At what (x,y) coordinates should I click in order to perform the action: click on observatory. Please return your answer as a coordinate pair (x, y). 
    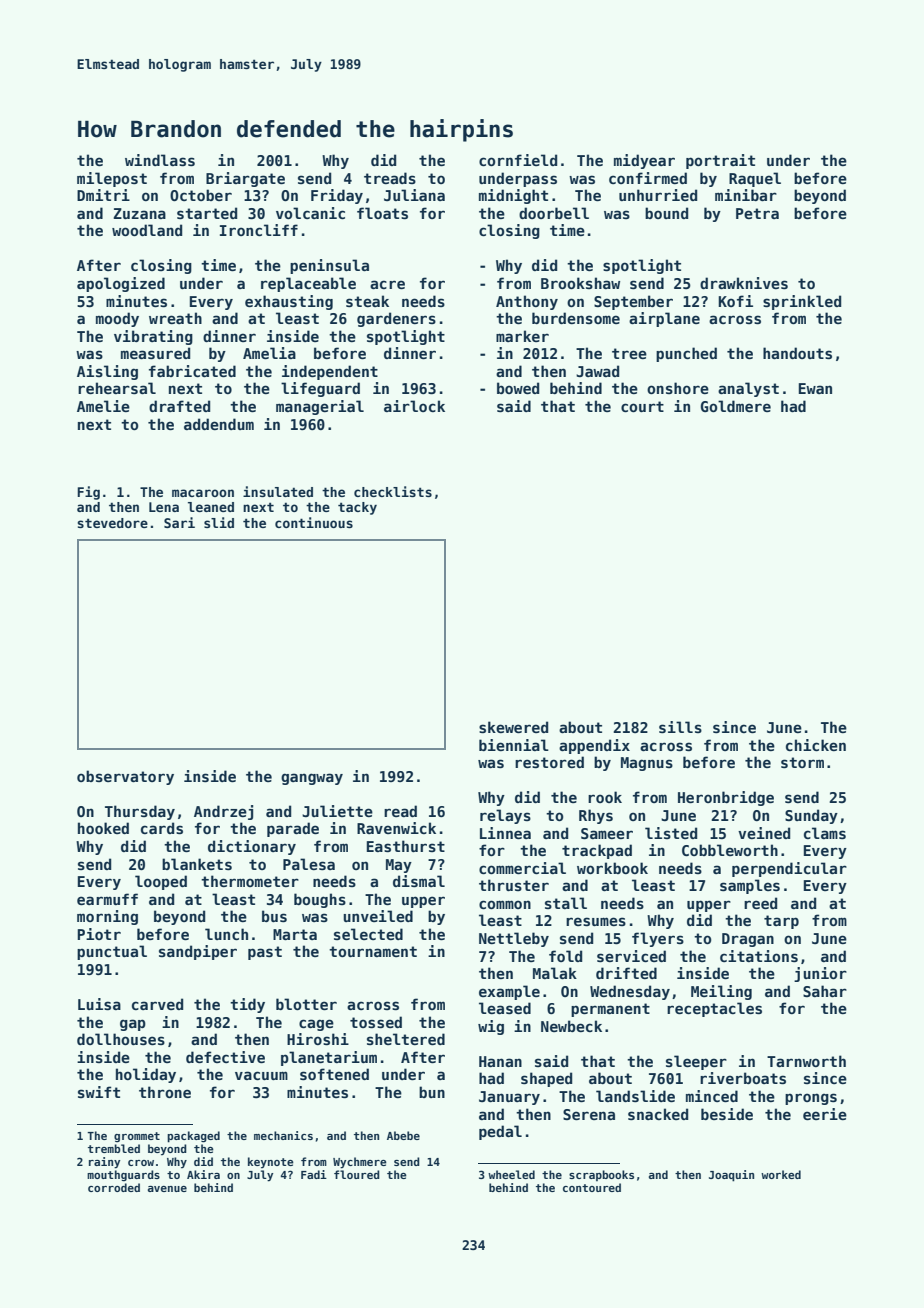
    Looking at the image, I should click on (125, 777).
